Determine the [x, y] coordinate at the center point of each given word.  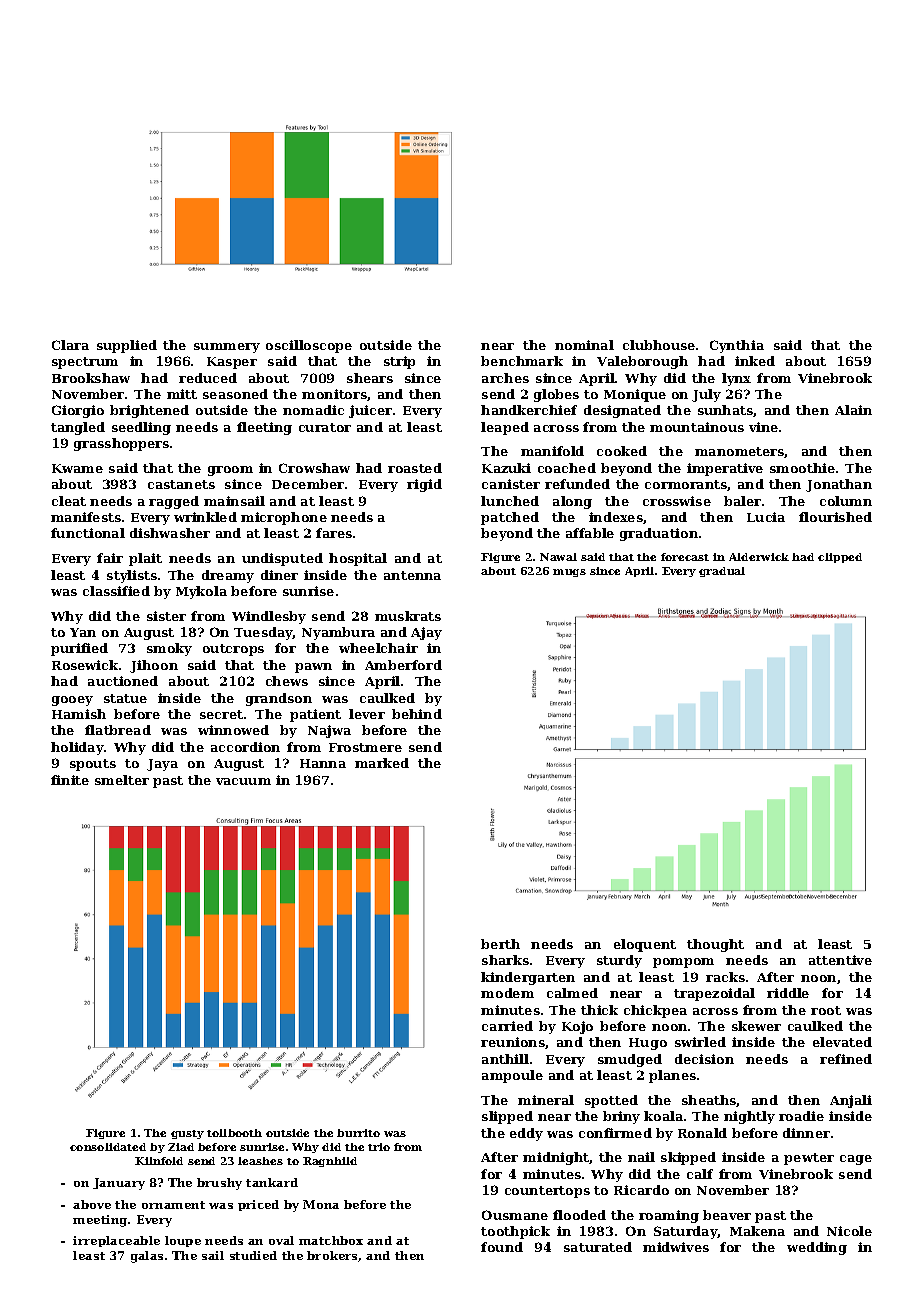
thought [715, 945]
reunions [513, 1042]
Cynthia [737, 346]
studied [253, 1255]
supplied [127, 346]
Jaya [162, 765]
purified [79, 649]
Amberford [403, 665]
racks [725, 977]
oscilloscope [309, 346]
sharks [505, 960]
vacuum [243, 781]
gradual [722, 572]
